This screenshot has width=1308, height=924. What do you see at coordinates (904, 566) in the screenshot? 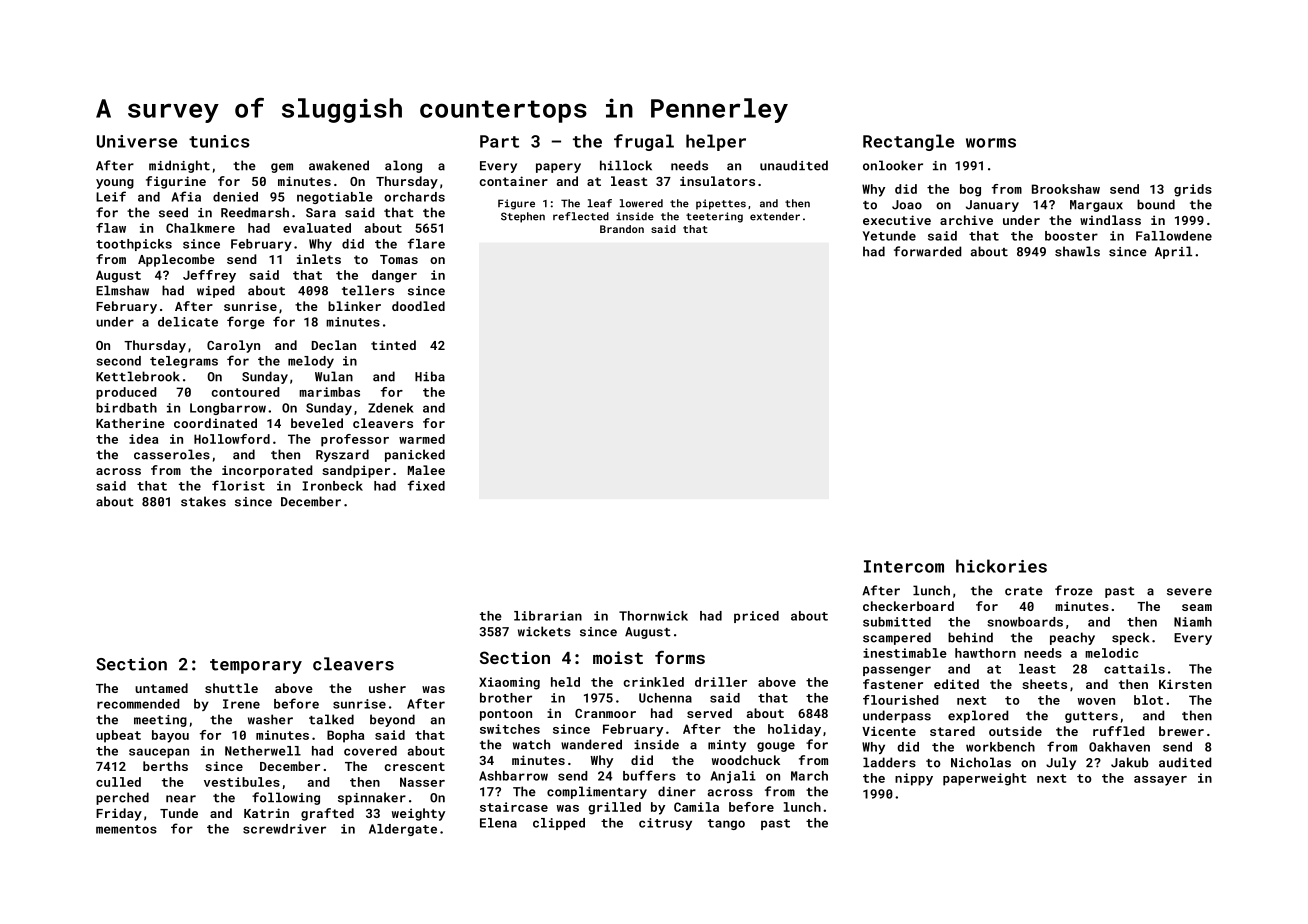
I see `Intercom` at bounding box center [904, 566].
